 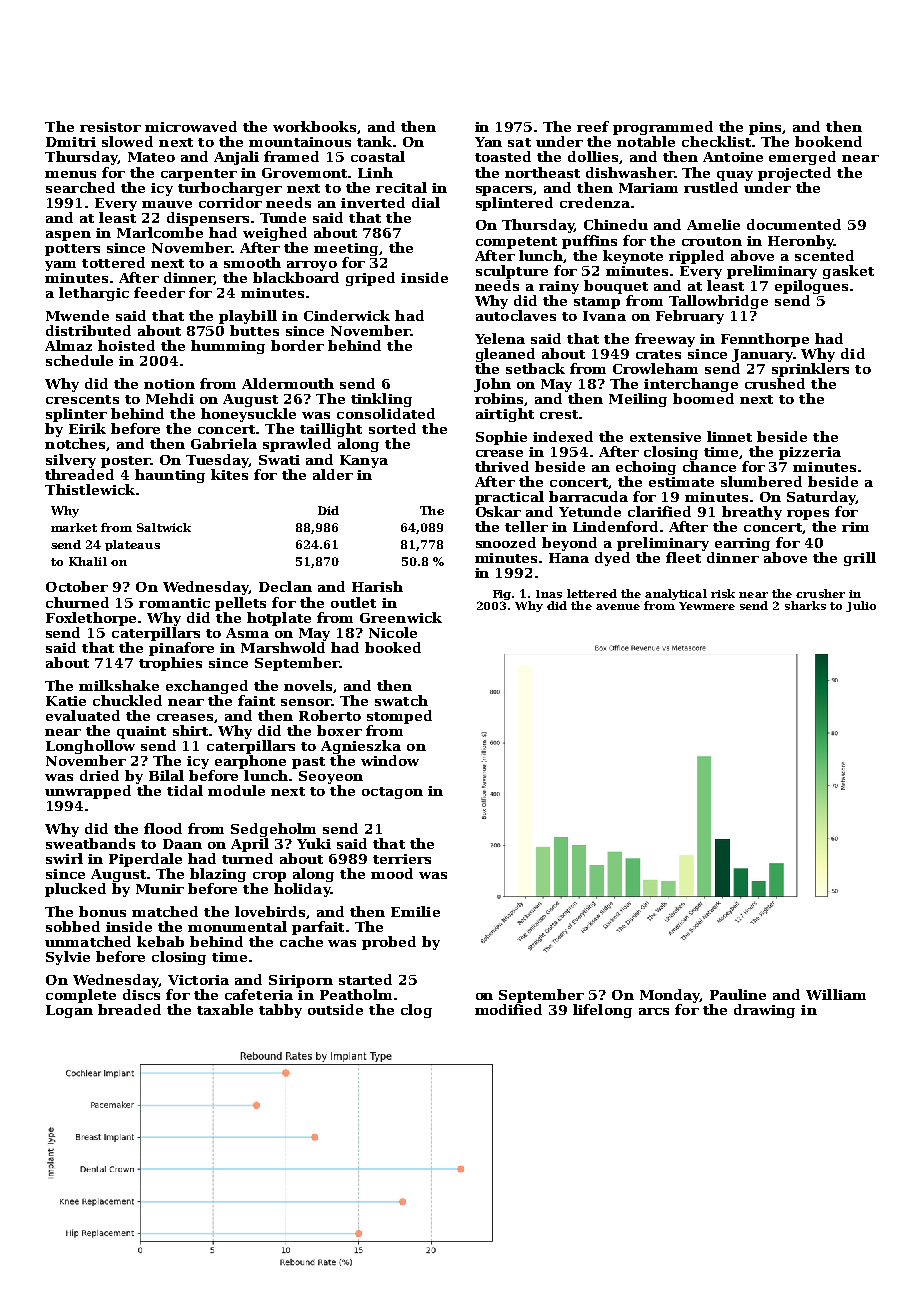 What do you see at coordinates (68, 958) in the screenshot?
I see `Sylvie` at bounding box center [68, 958].
